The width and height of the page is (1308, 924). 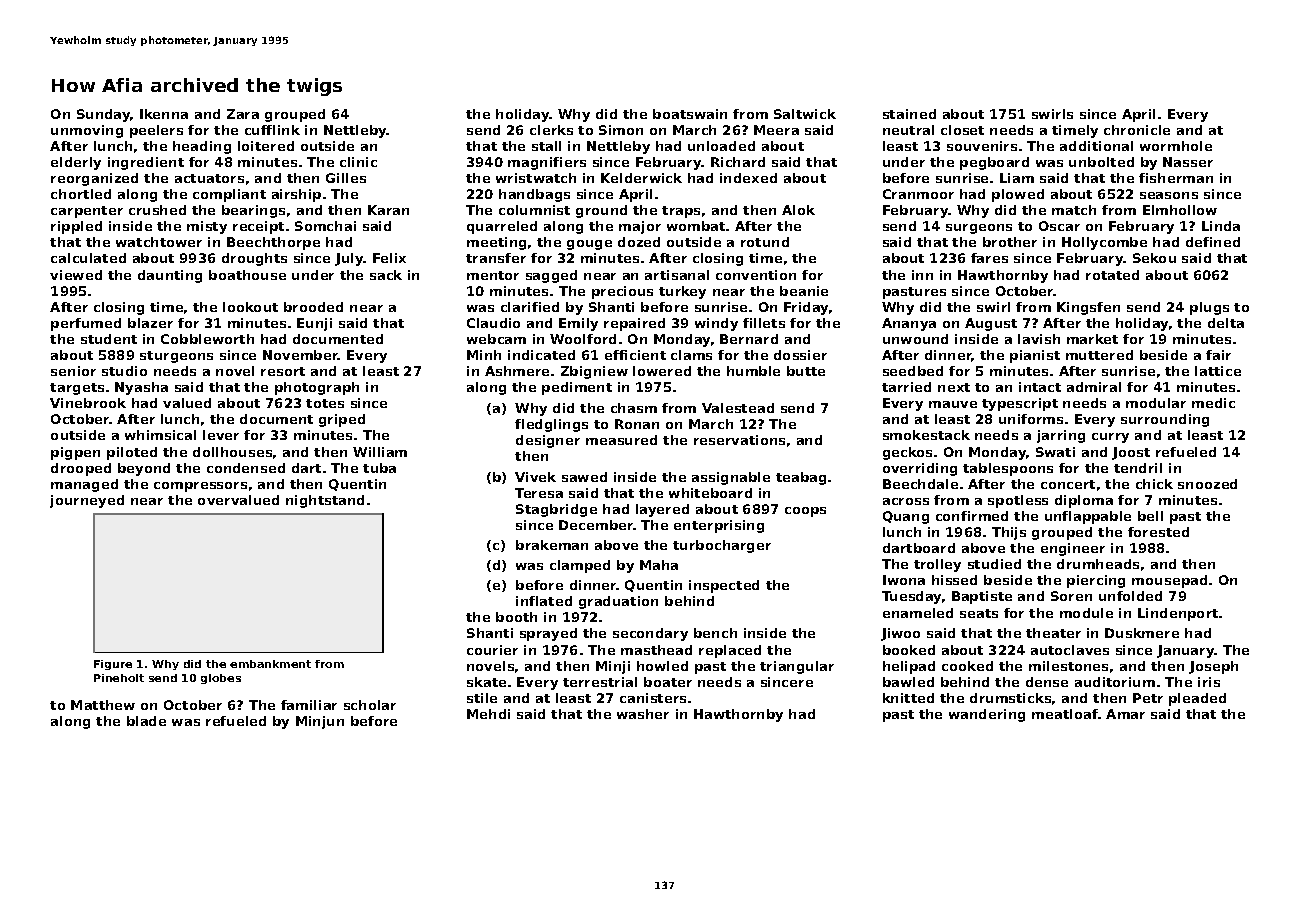 What do you see at coordinates (1055, 452) in the page?
I see `Swati` at bounding box center [1055, 452].
